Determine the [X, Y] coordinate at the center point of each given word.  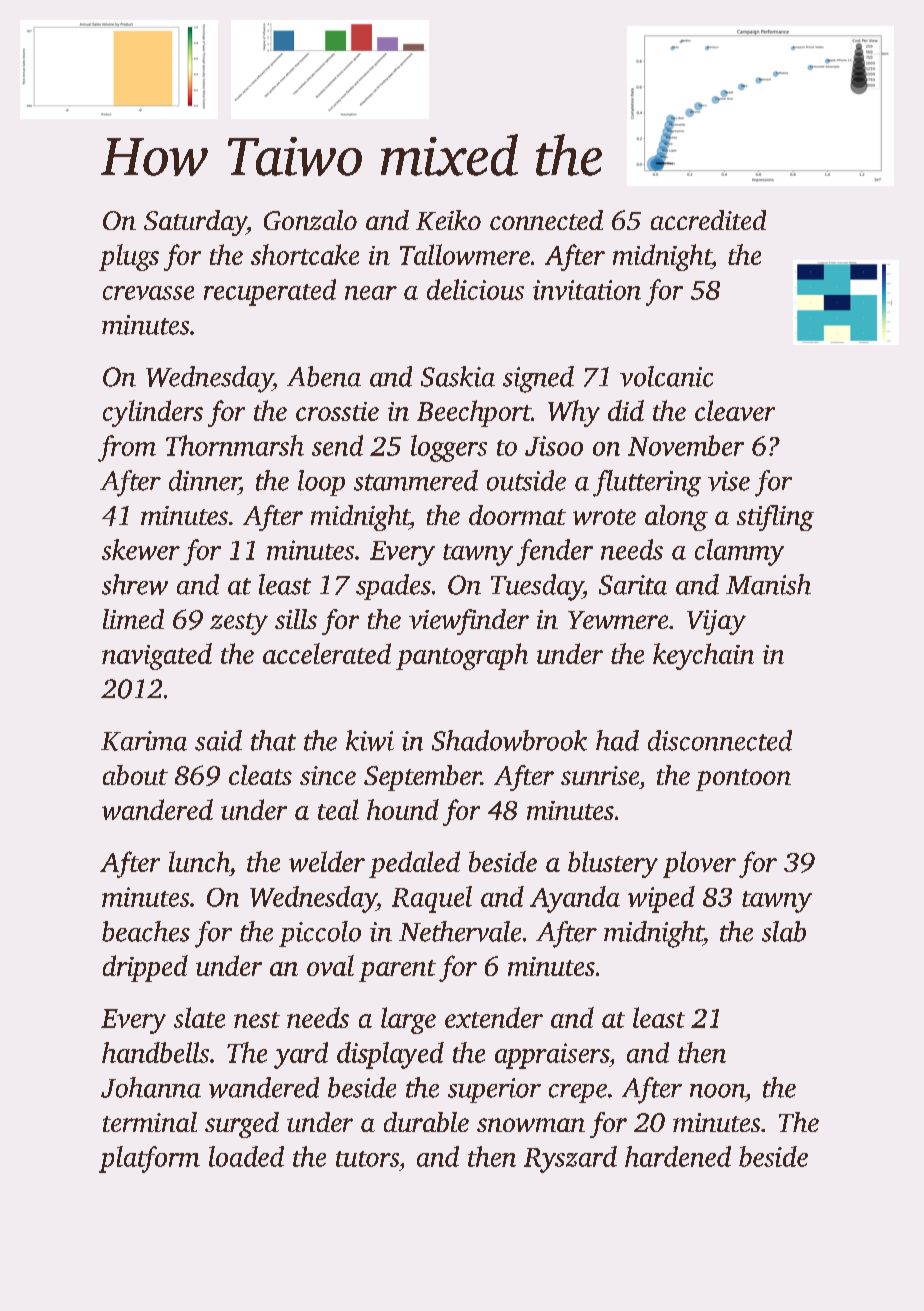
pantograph [462, 656]
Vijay [716, 622]
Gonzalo [310, 220]
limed [133, 619]
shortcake [305, 254]
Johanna [151, 1087]
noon [717, 1091]
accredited [708, 220]
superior [494, 1090]
